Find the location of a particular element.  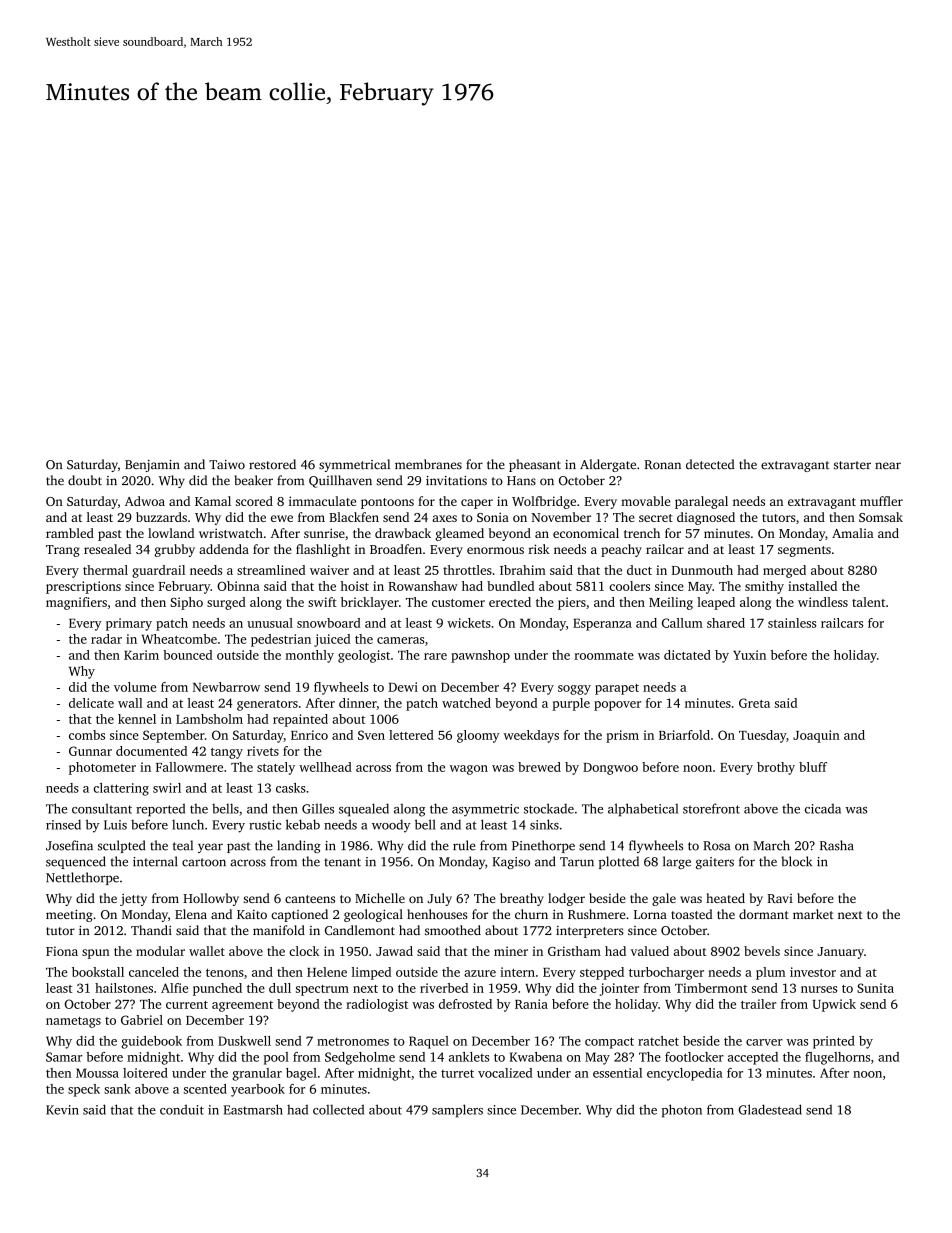

trench is located at coordinates (642, 533).
